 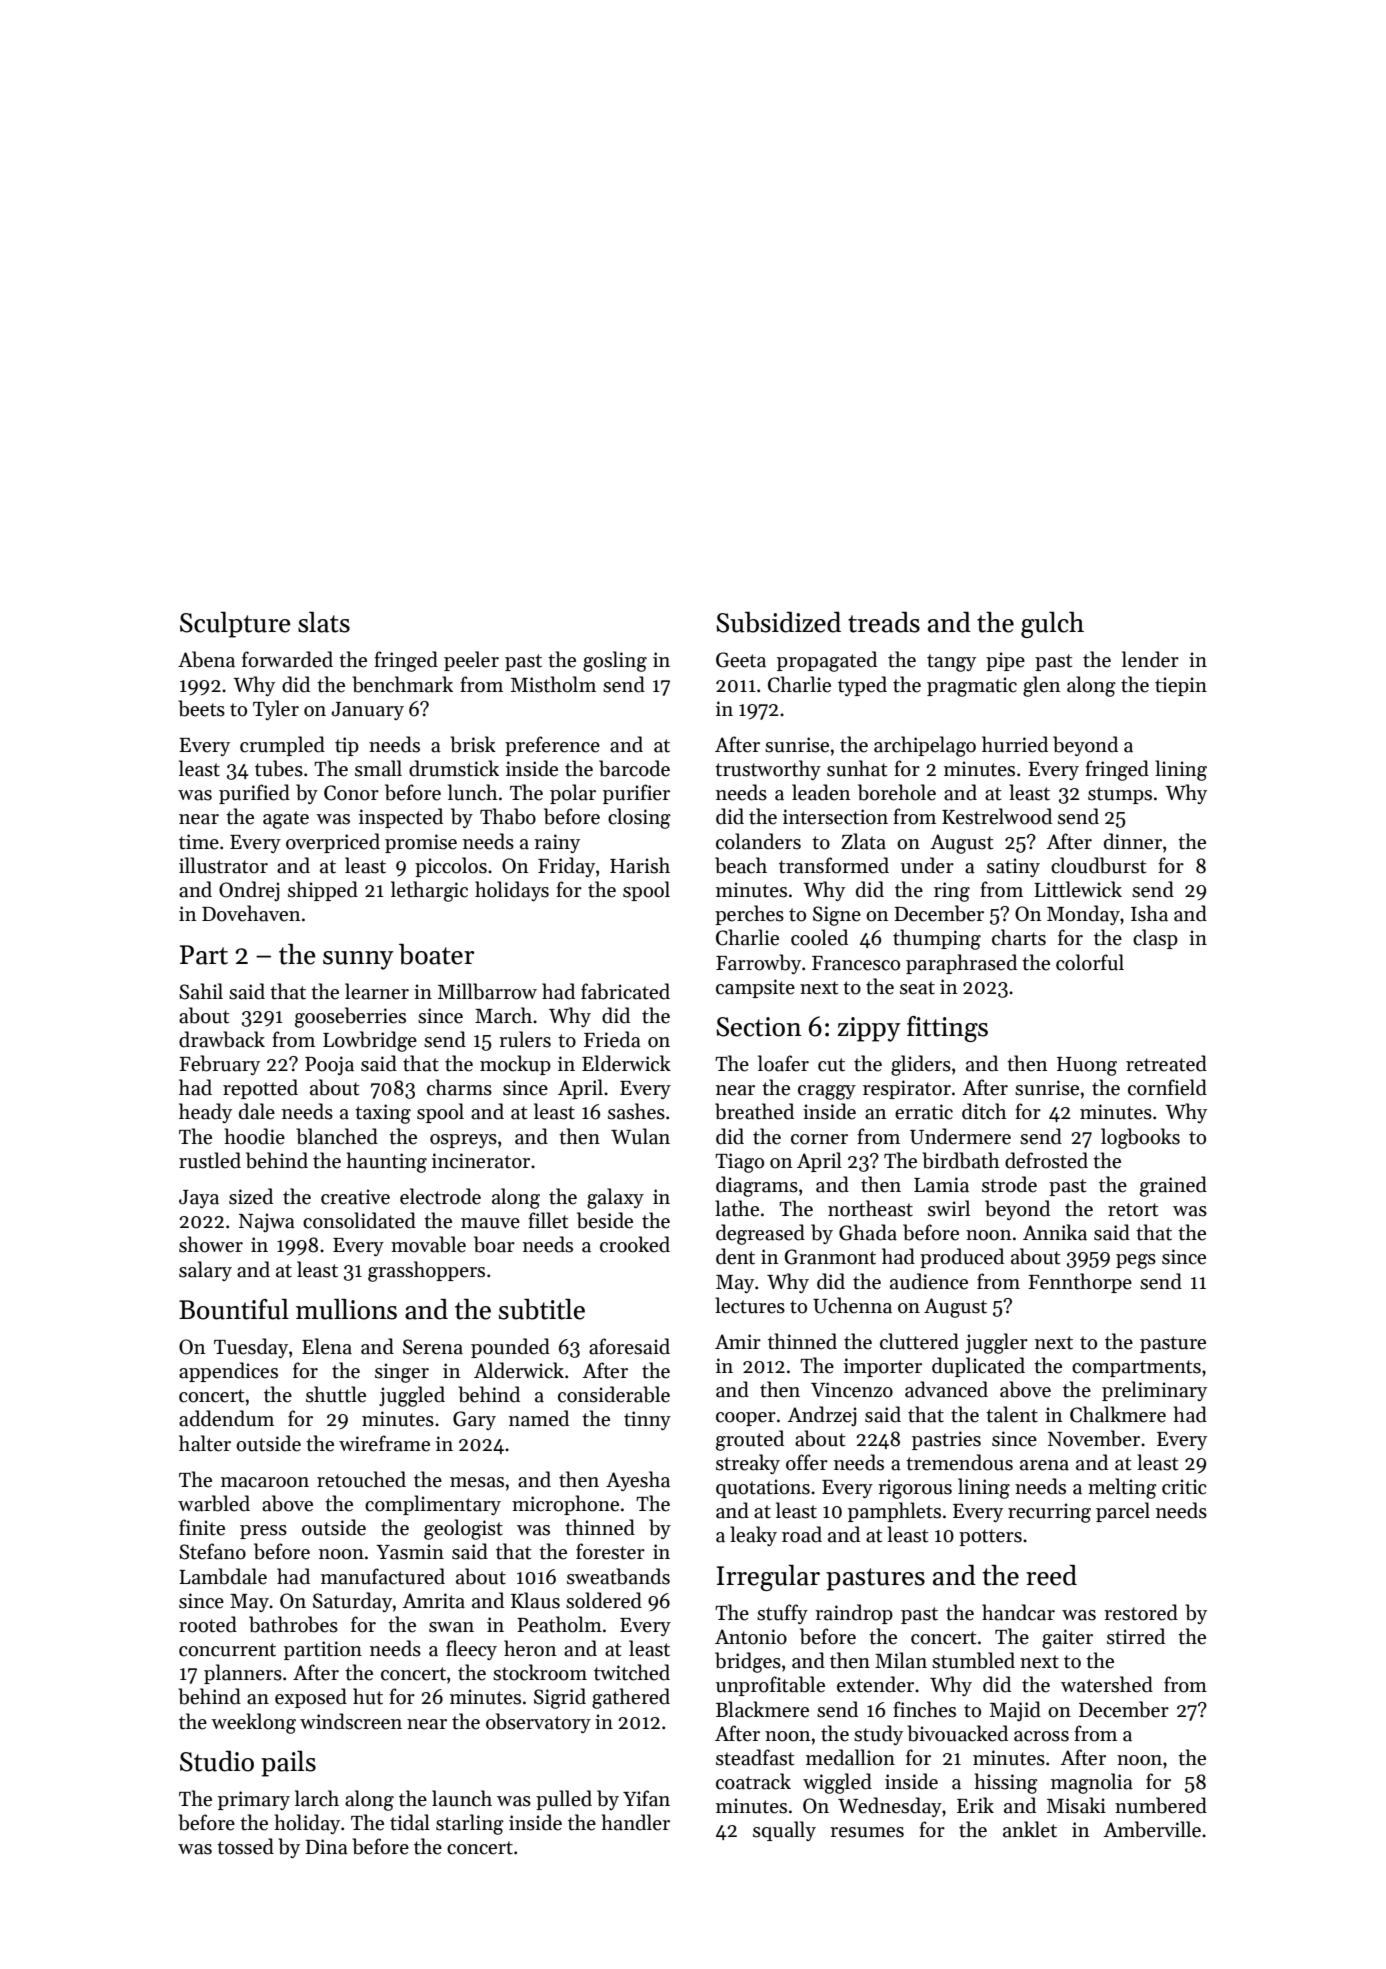 I want to click on Uchenna, so click(x=852, y=1305).
